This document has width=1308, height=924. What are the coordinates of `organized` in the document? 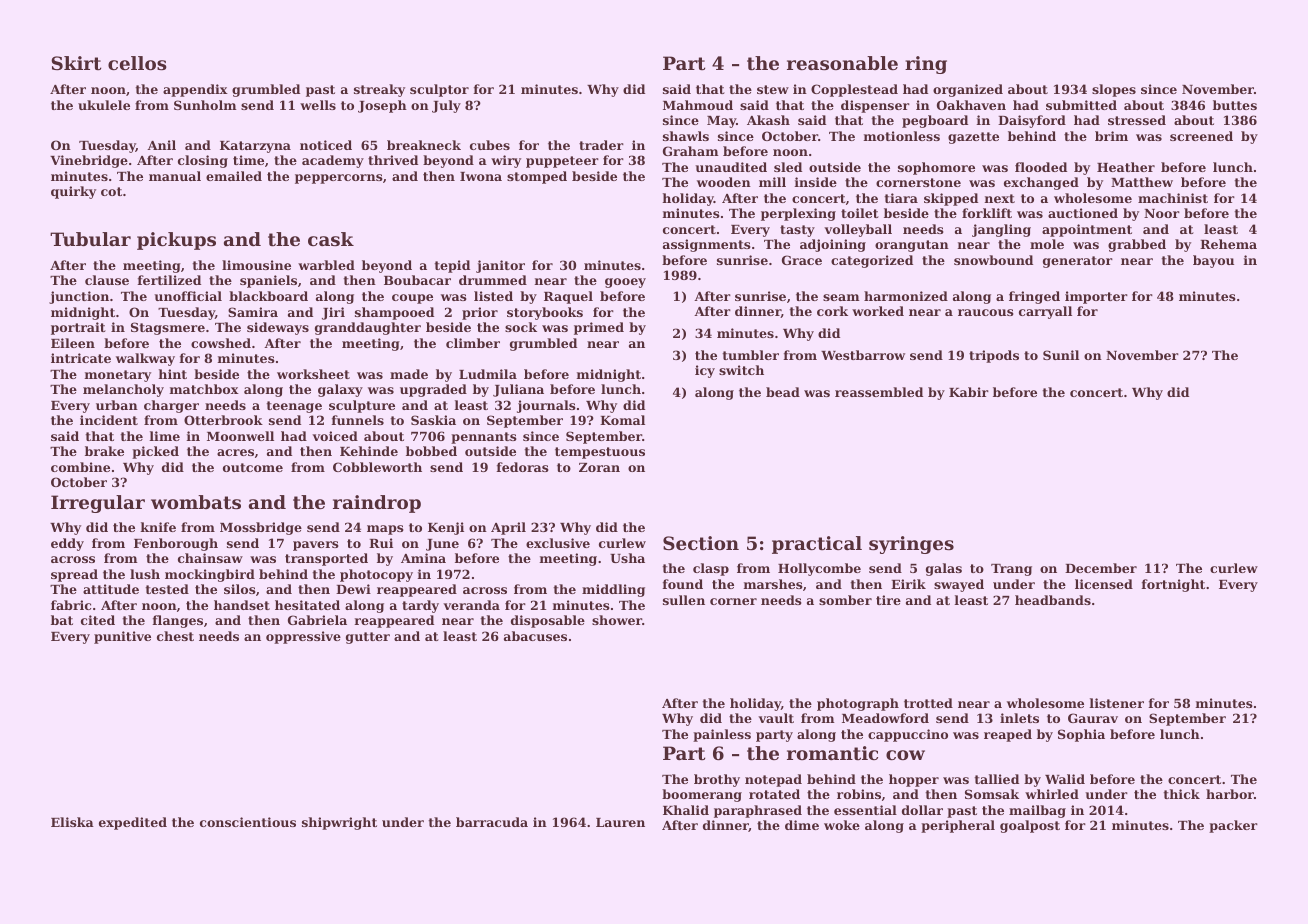 It's located at (968, 90).
